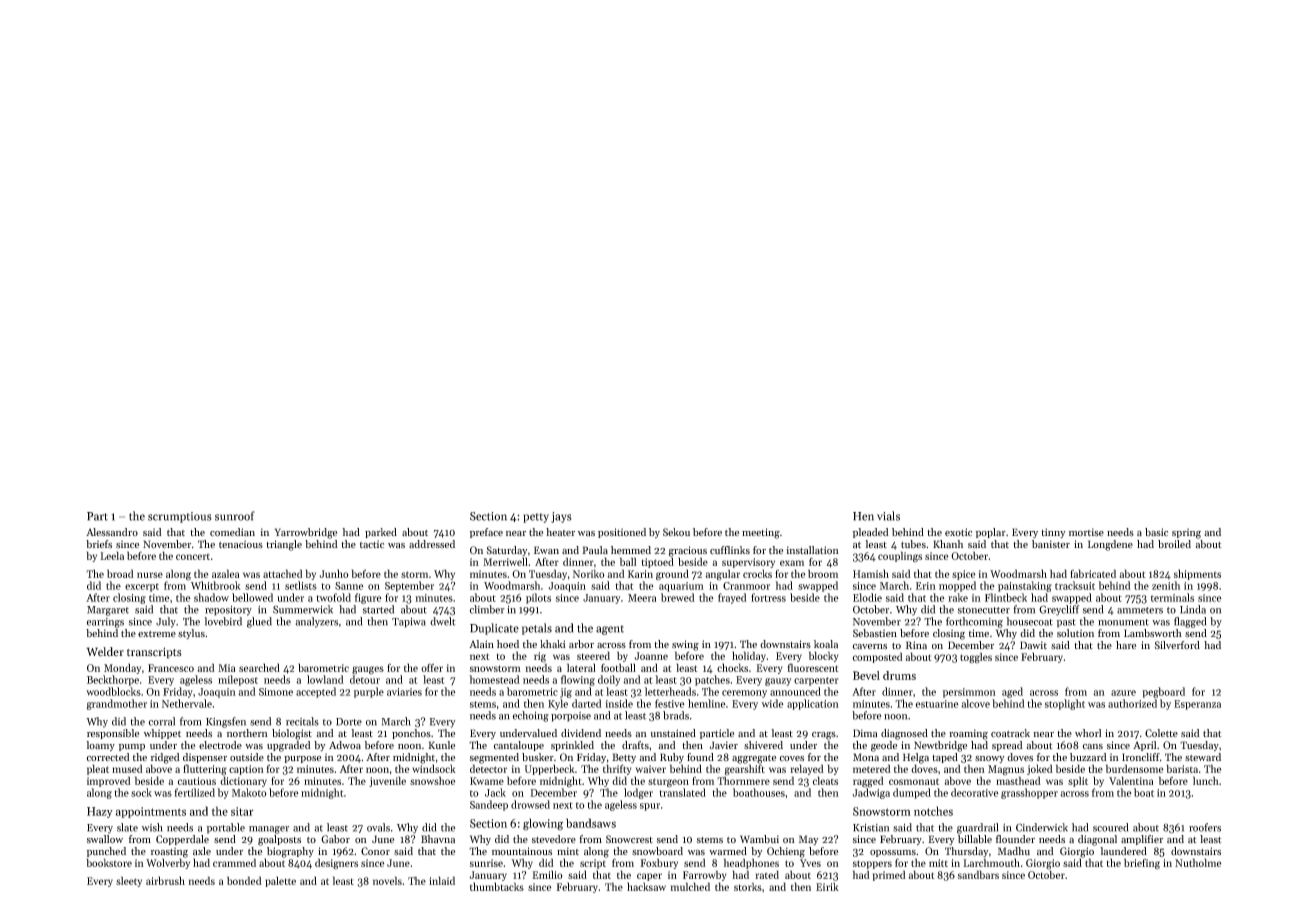 This screenshot has height=924, width=1308. I want to click on flagged, so click(1190, 622).
